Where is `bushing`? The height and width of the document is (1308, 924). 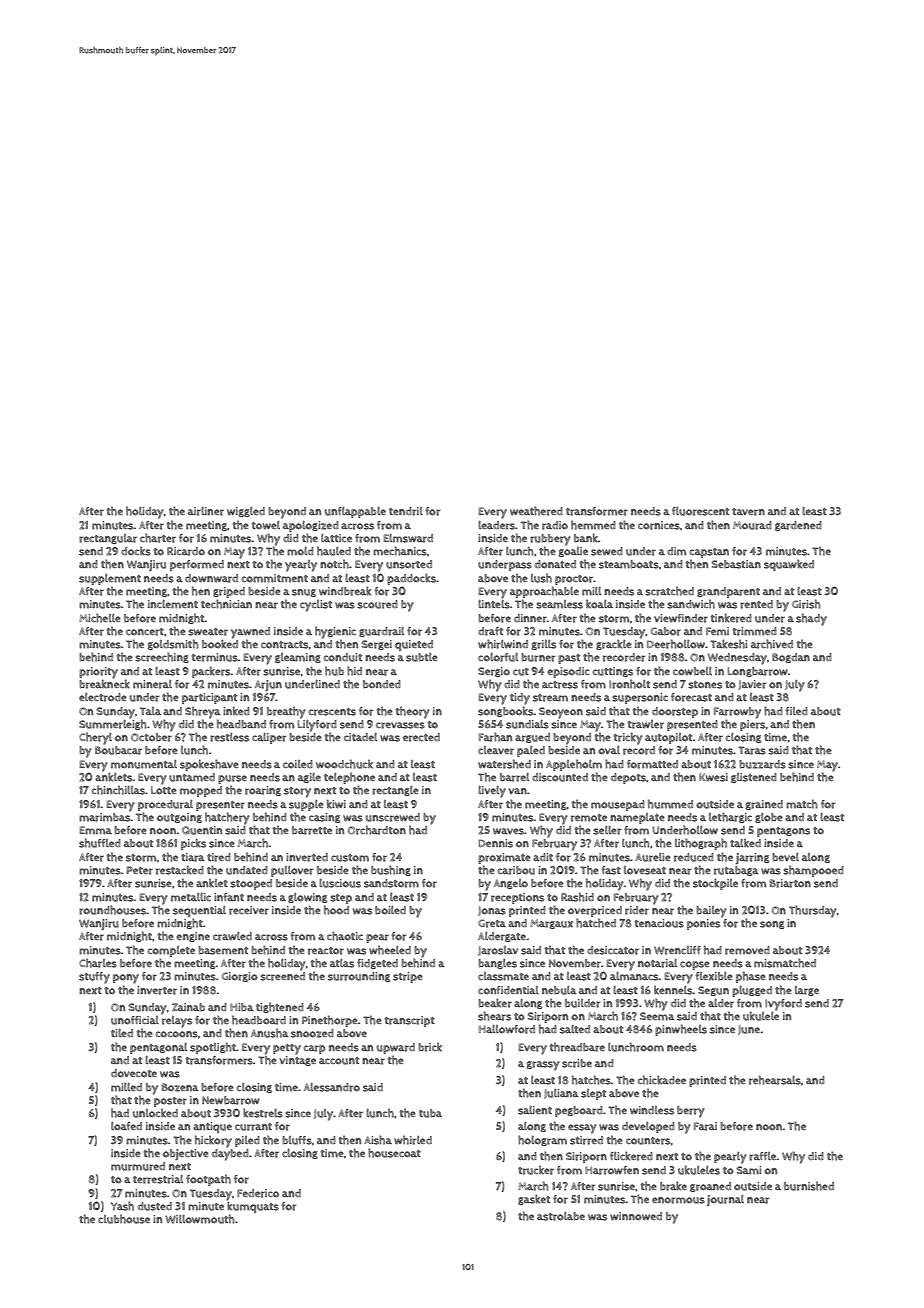
bushing is located at coordinates (391, 870).
